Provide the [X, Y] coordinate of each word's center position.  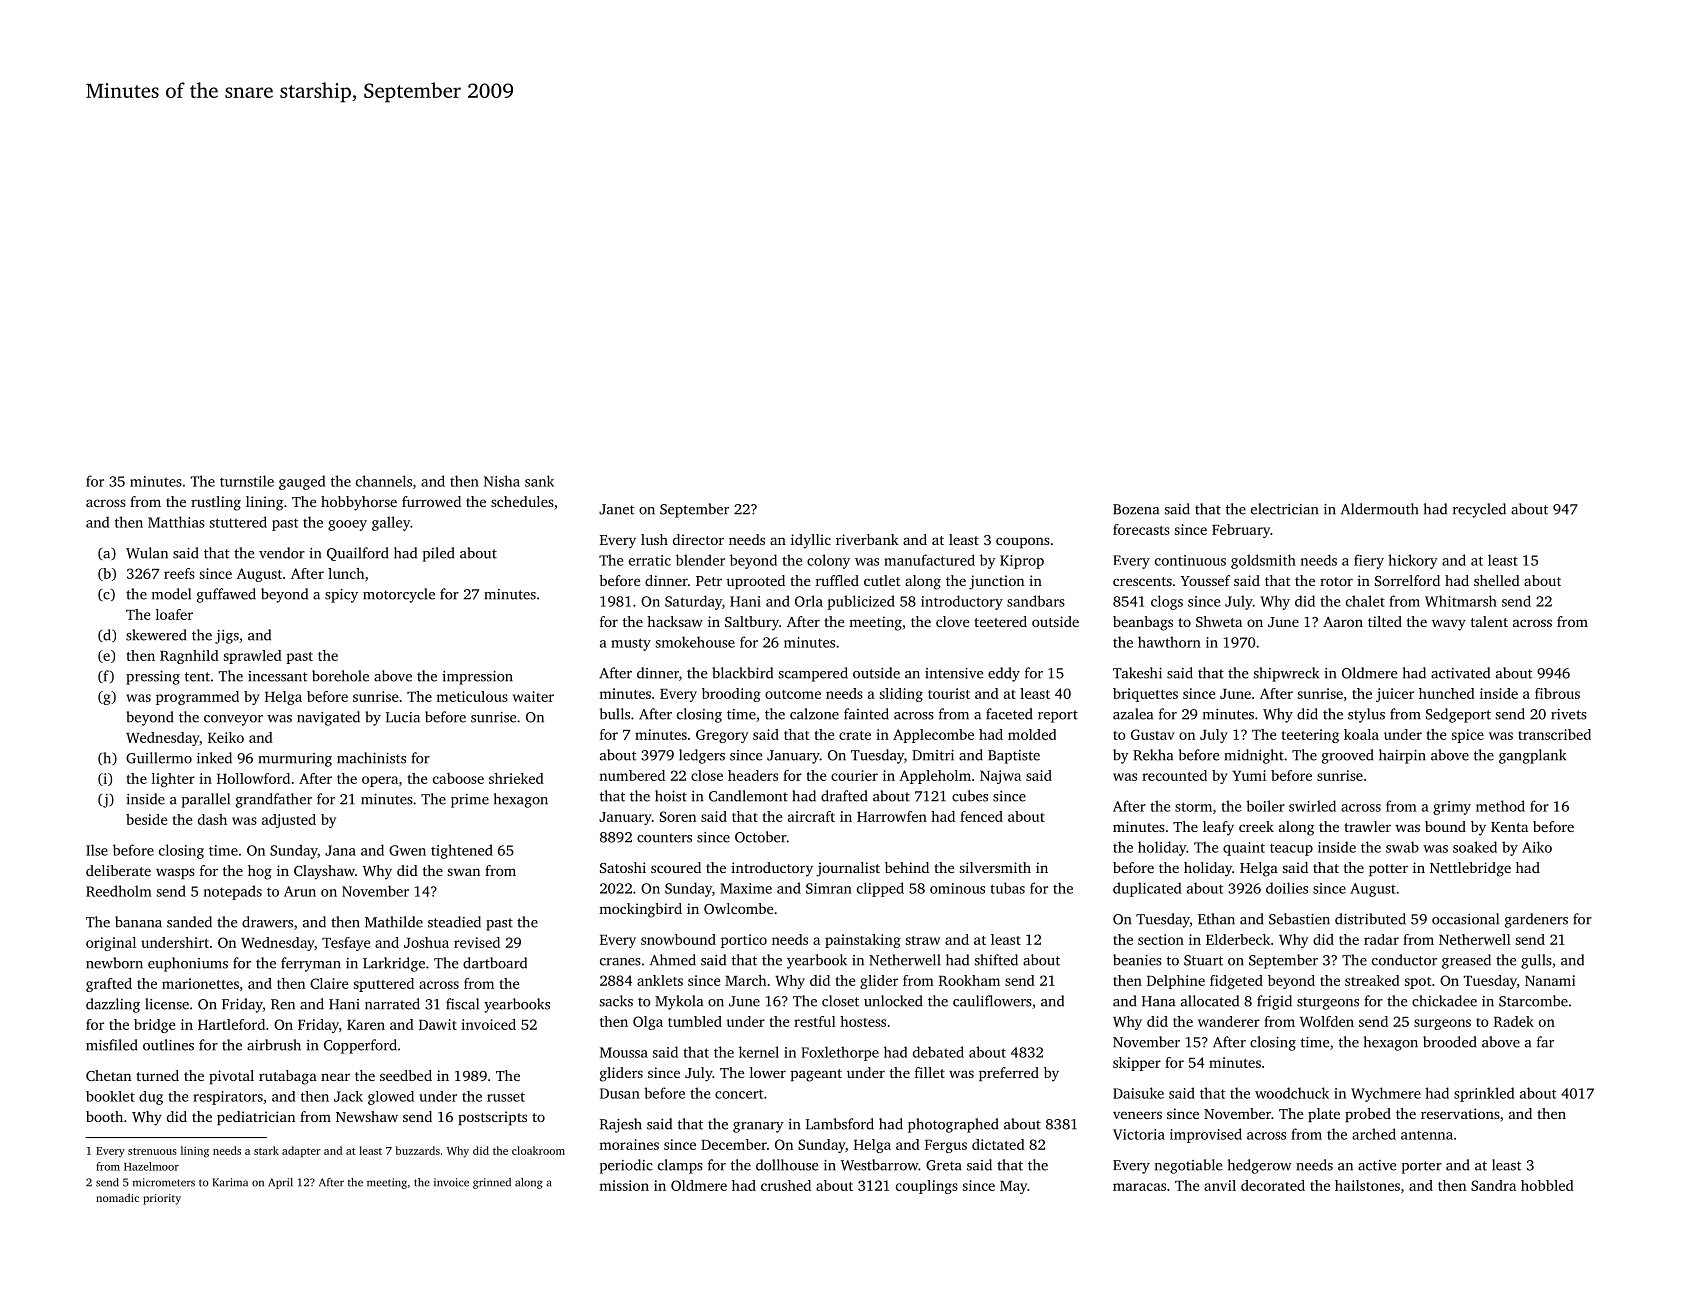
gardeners [1536, 920]
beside [146, 819]
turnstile [247, 481]
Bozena [1136, 509]
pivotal [231, 1077]
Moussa [624, 1052]
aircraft [811, 816]
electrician [1284, 509]
